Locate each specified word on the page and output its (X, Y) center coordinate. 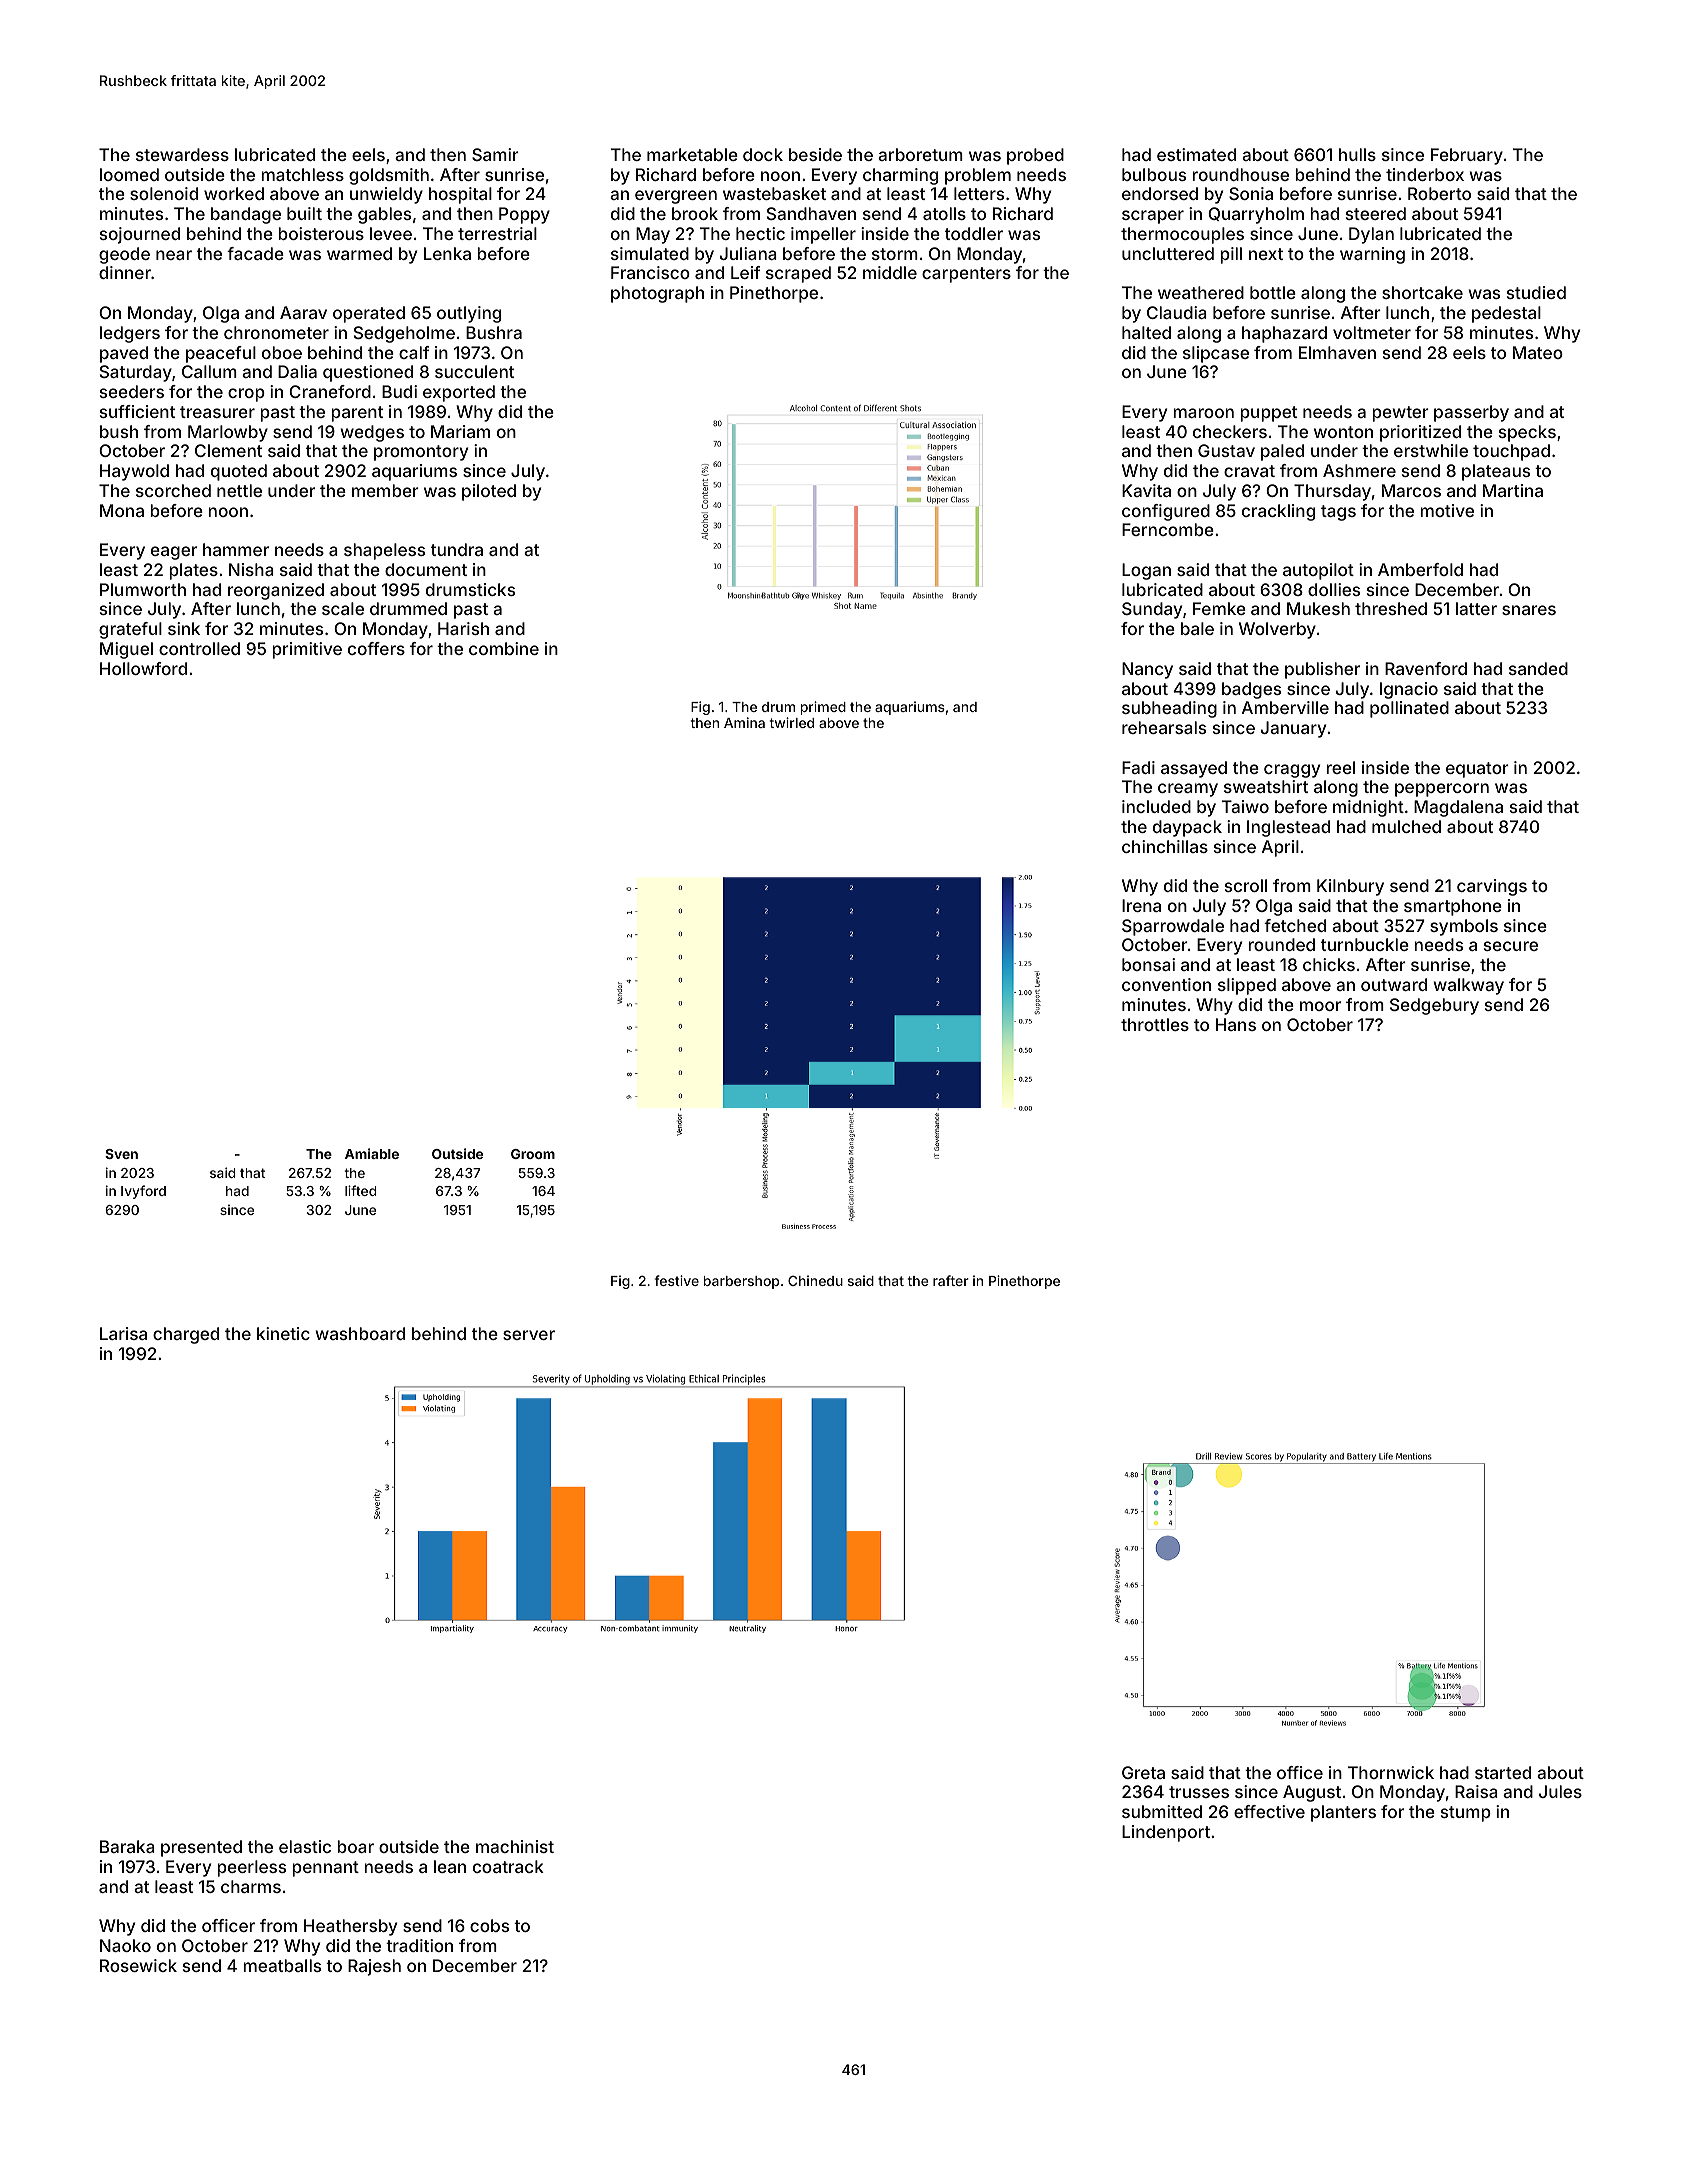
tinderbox (1425, 174)
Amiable (372, 1153)
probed (1035, 156)
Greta (1143, 1772)
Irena (1141, 905)
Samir (495, 154)
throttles (1155, 1024)
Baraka (127, 1846)
